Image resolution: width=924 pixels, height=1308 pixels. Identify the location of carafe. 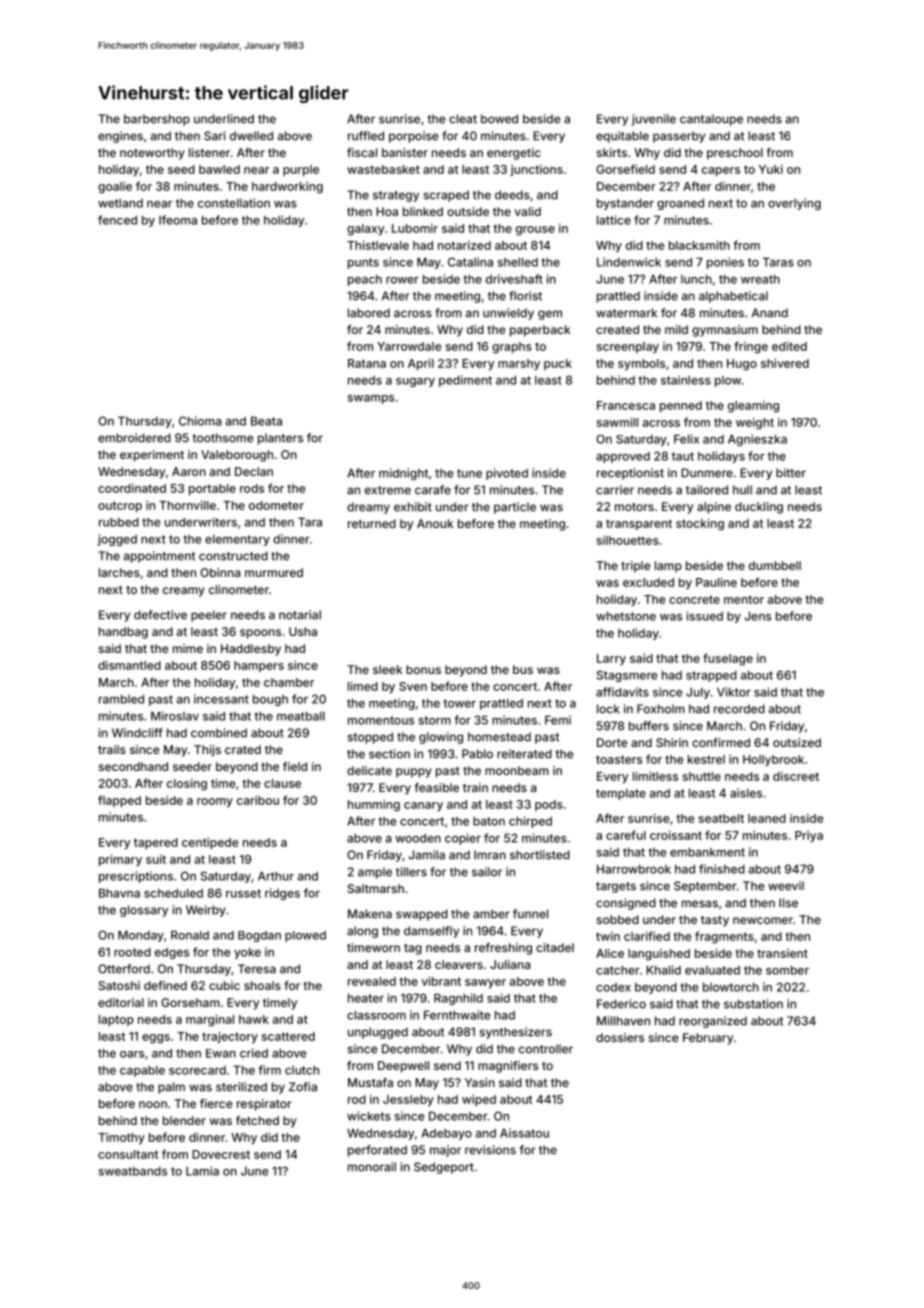
(433, 490).
